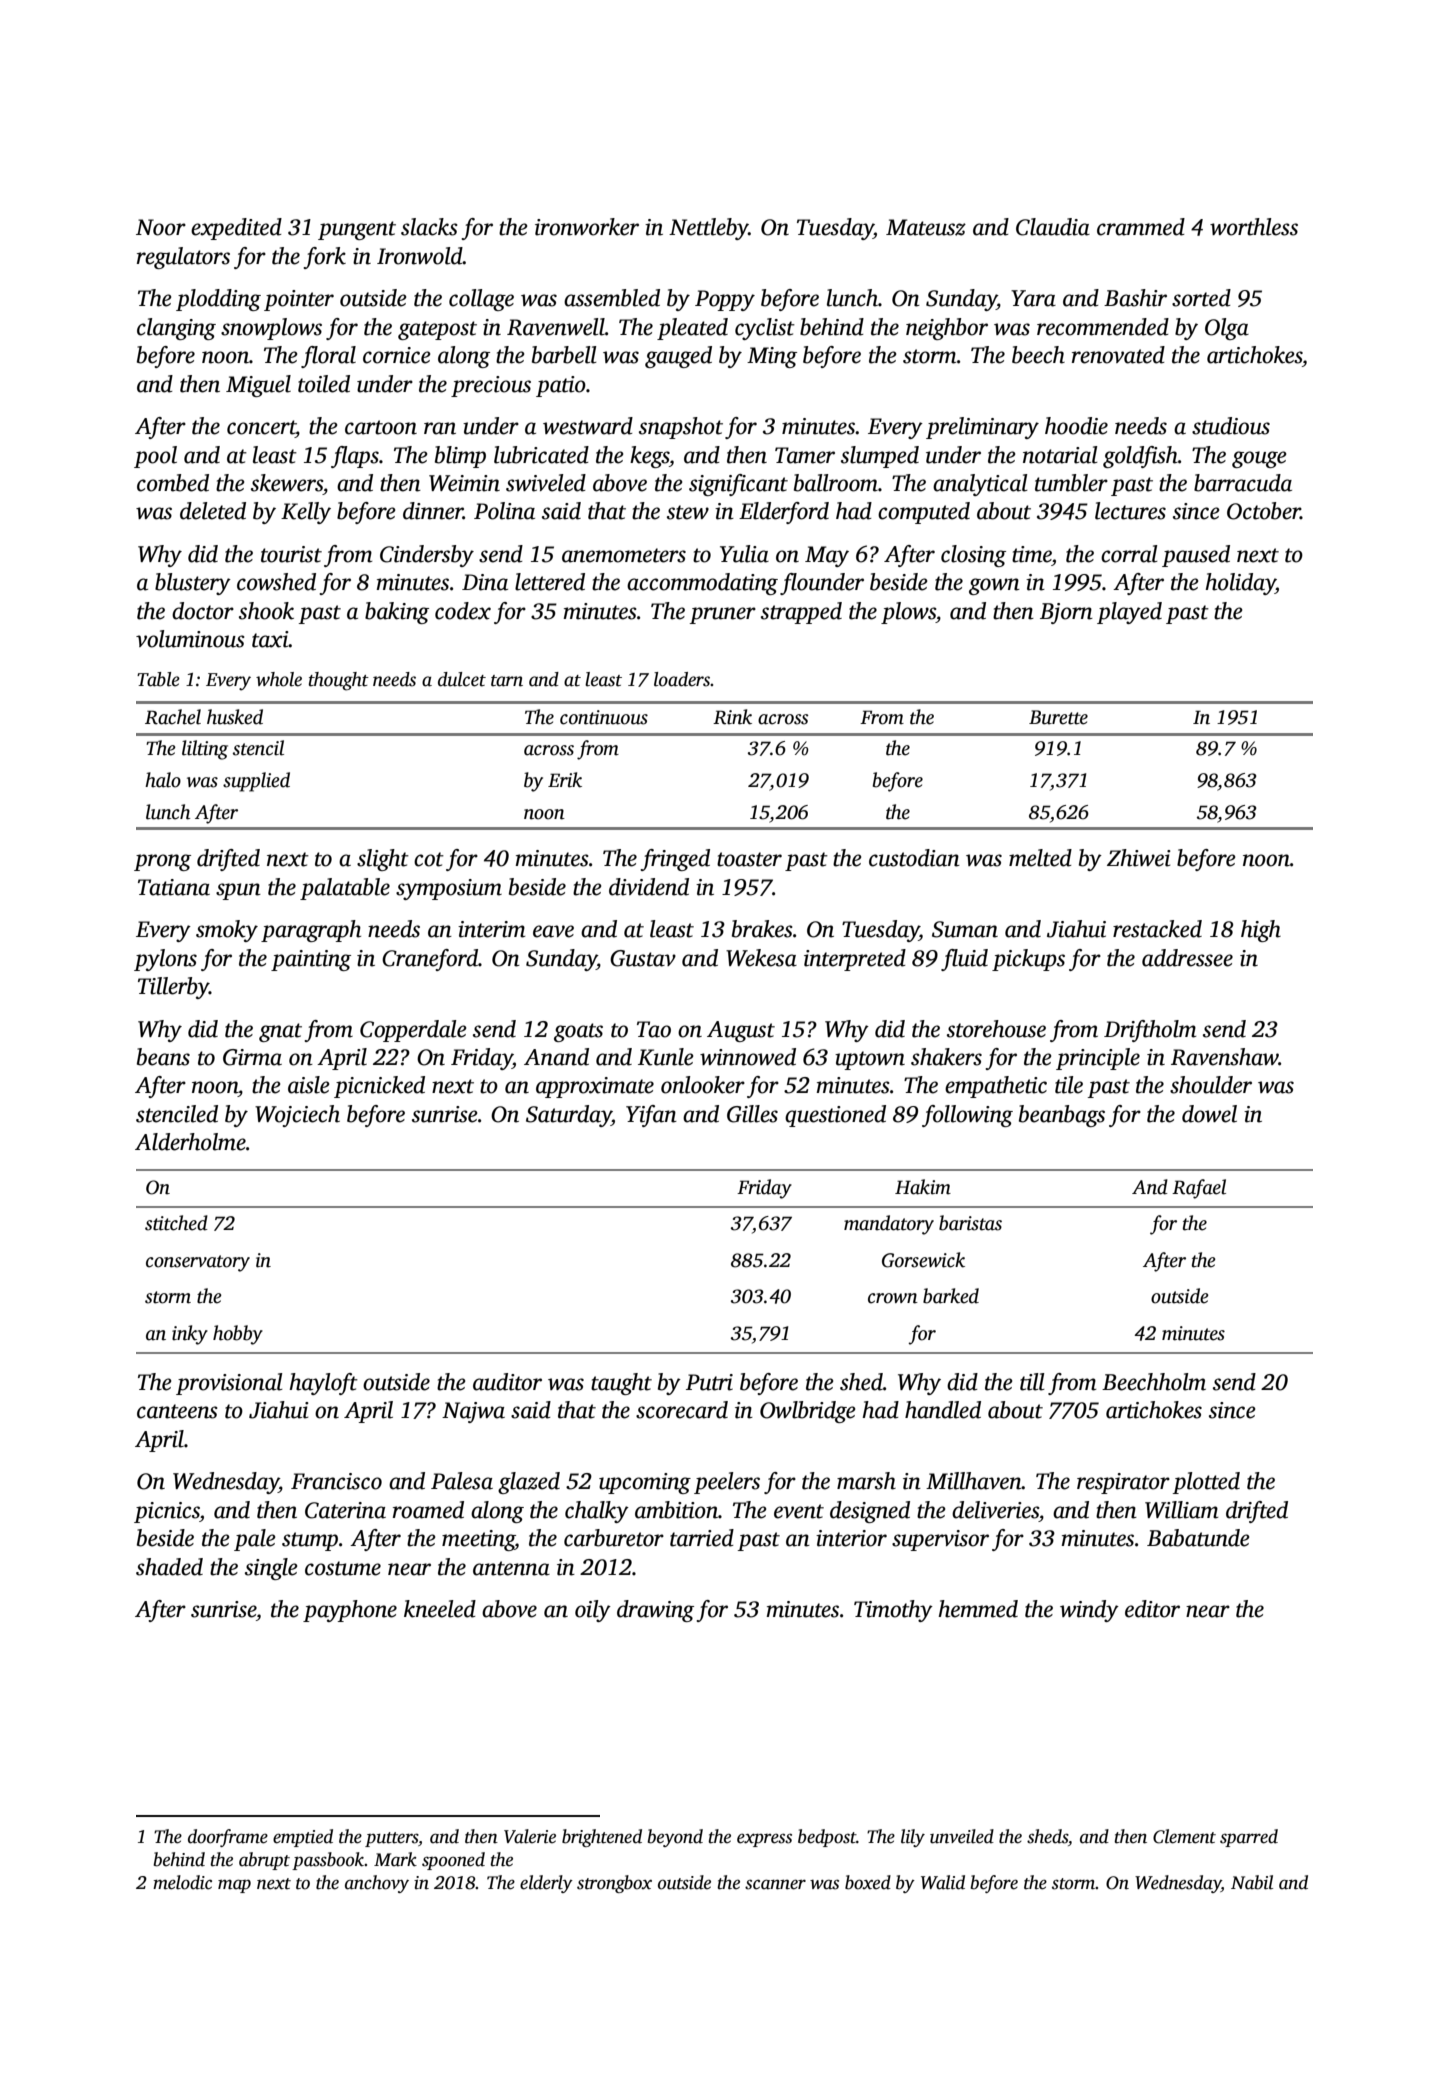  Describe the element at coordinates (1252, 1882) in the page. I see `Nabil` at that location.
